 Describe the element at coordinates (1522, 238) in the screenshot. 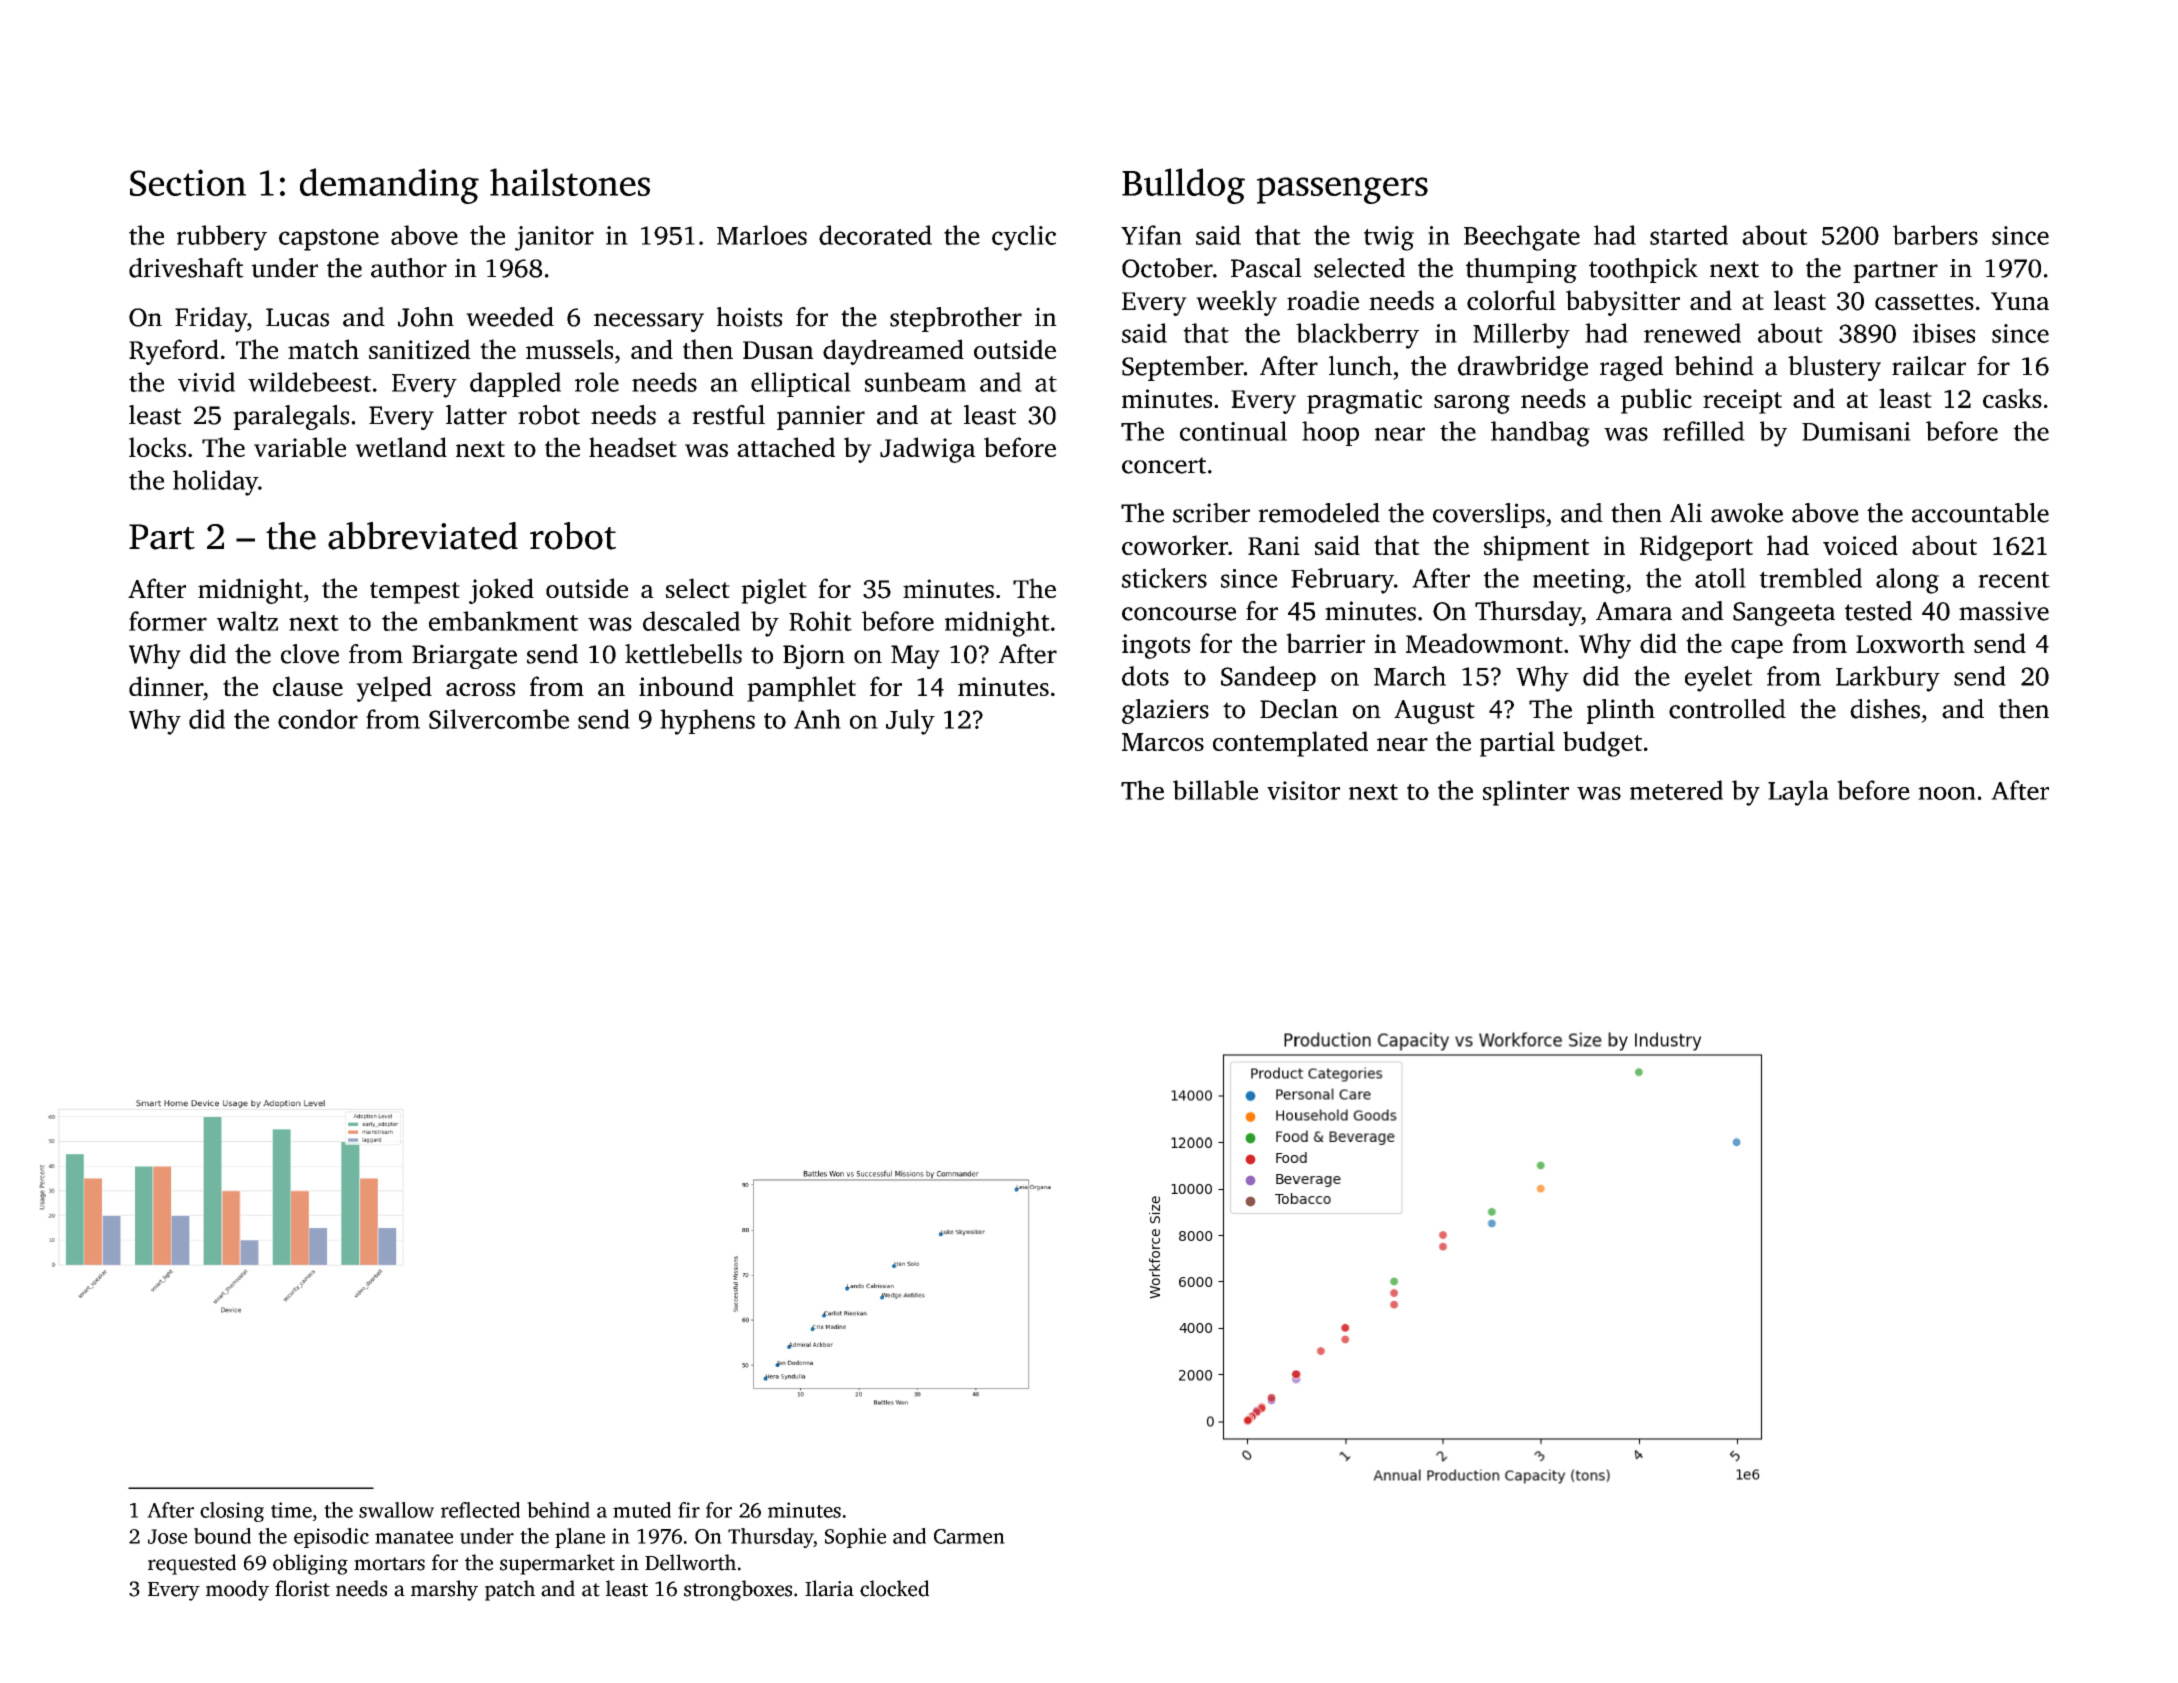

I see `Beechgate` at that location.
